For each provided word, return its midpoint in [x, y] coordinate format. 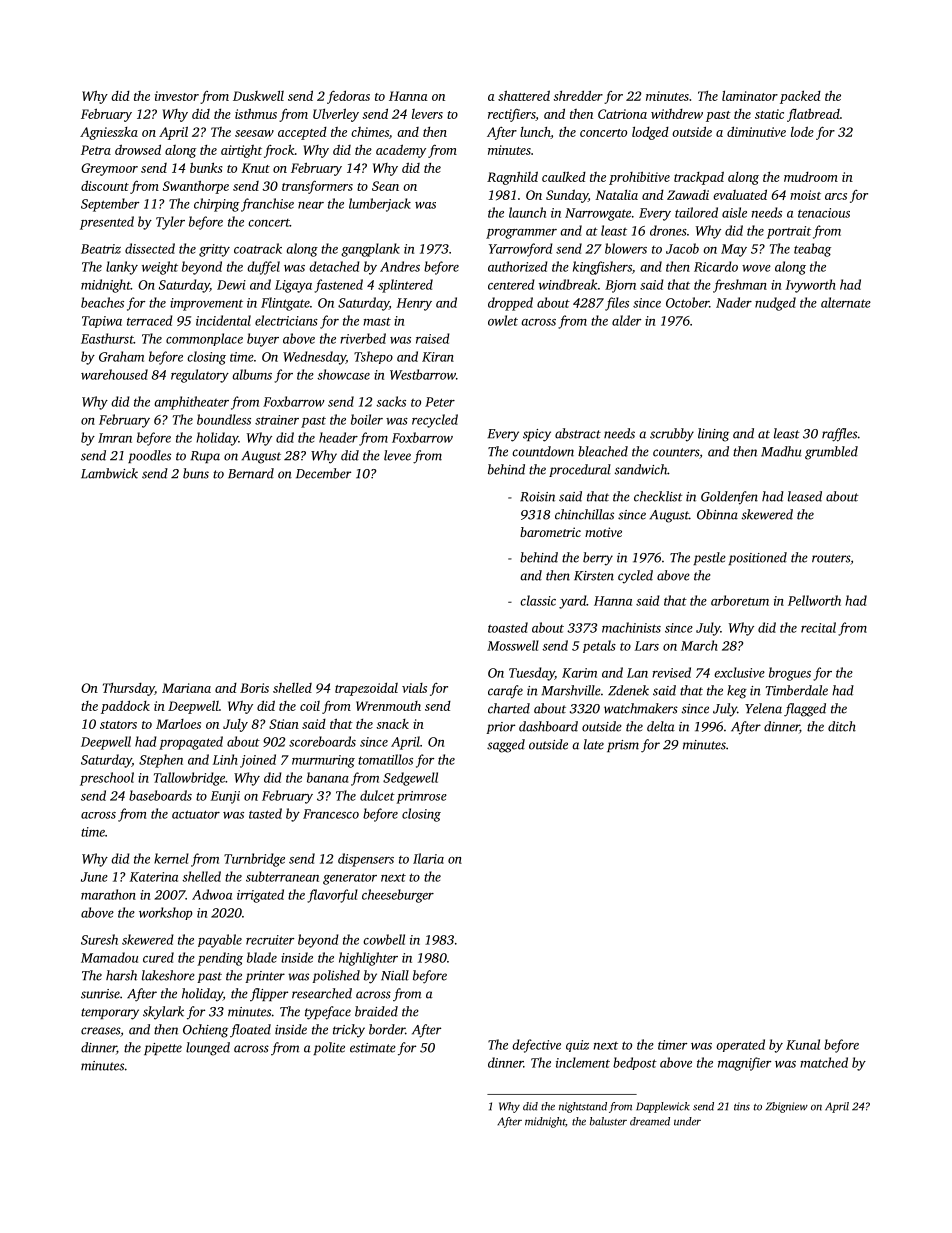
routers [831, 558]
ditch [842, 726]
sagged [506, 746]
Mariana [186, 688]
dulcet [377, 795]
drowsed [138, 149]
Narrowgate [598, 214]
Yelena [763, 708]
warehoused [114, 374]
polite [329, 1048]
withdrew [677, 114]
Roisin [537, 497]
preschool [107, 779]
